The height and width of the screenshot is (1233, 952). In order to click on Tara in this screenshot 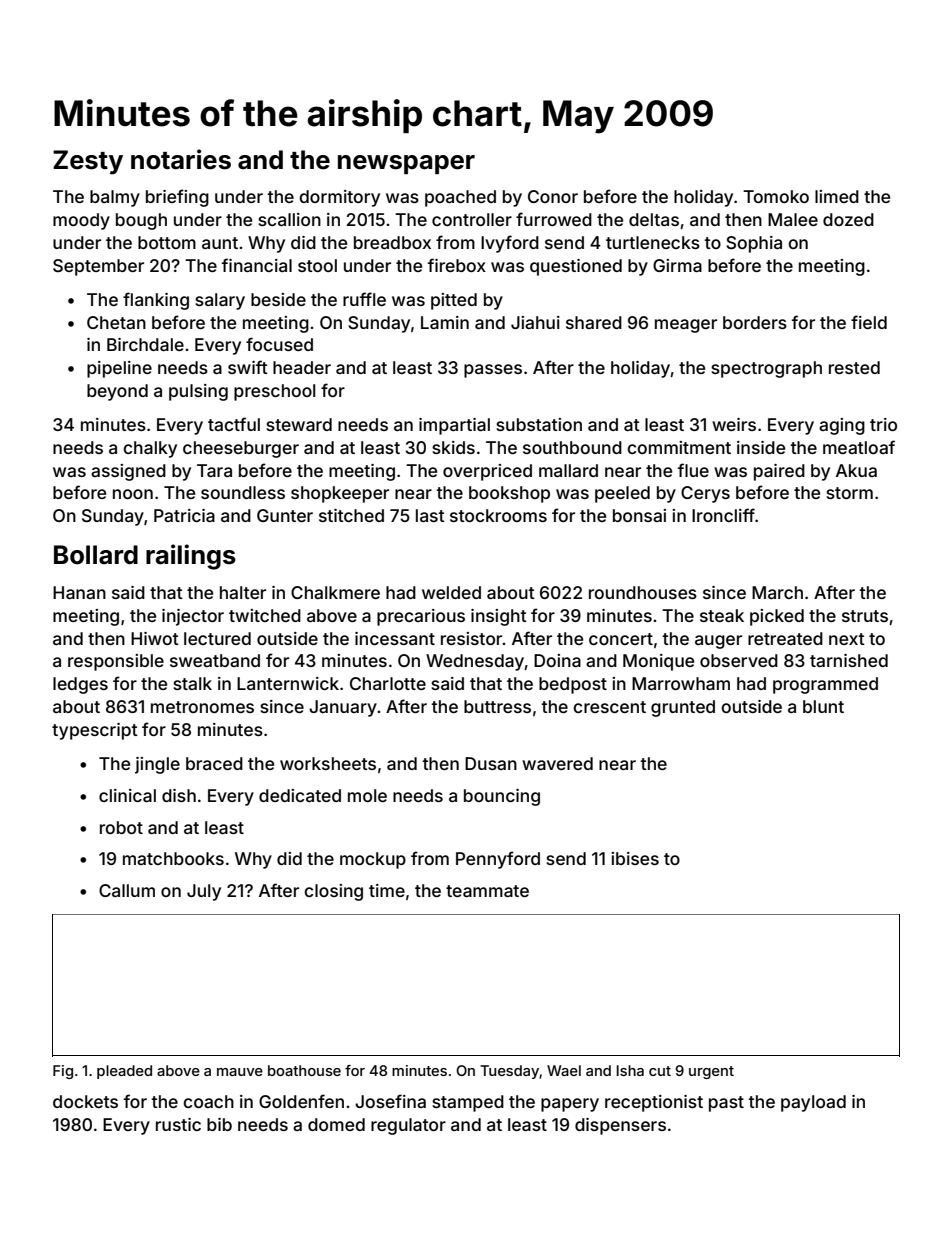, I will do `click(214, 470)`.
